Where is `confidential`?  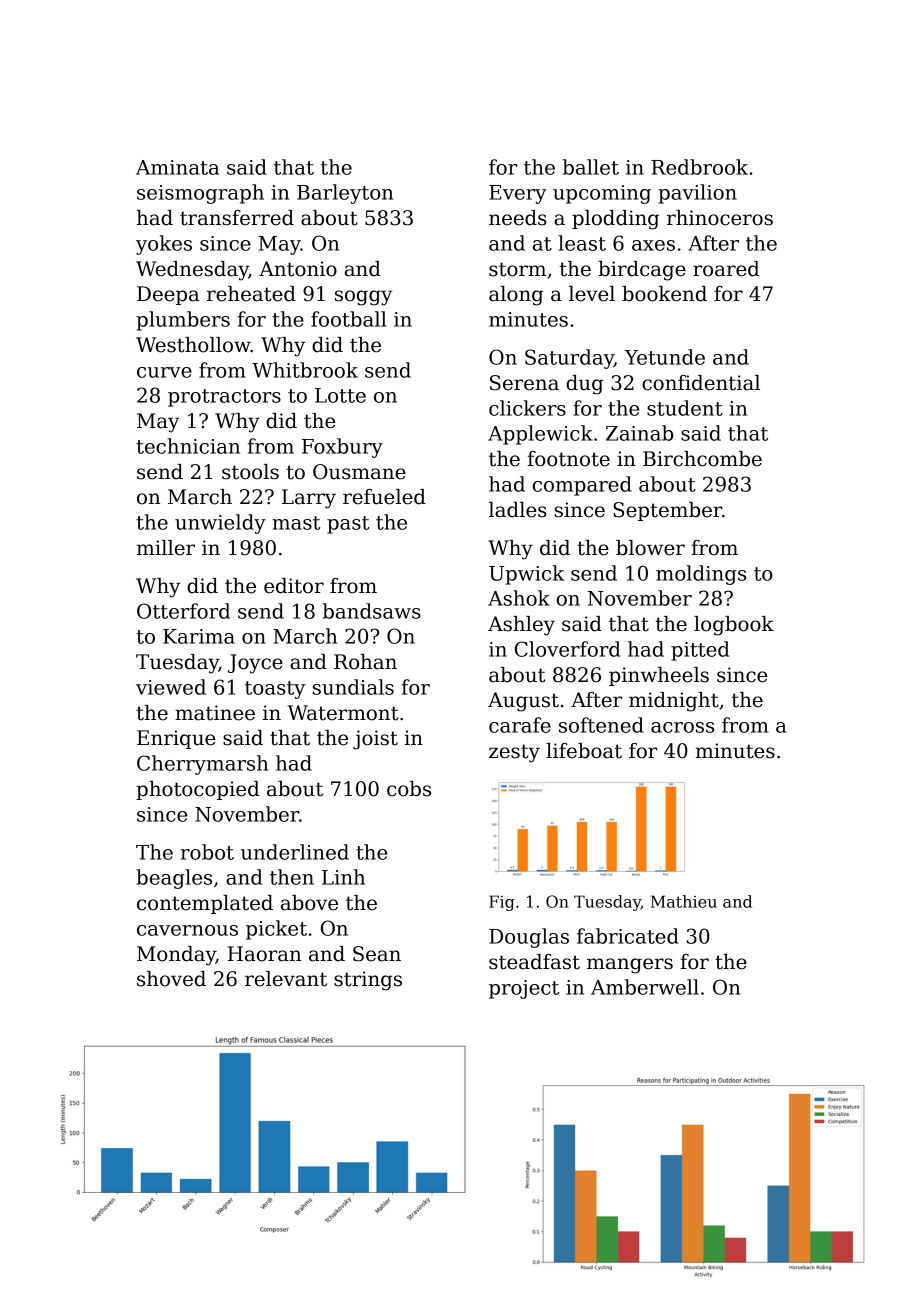
confidential is located at coordinates (701, 383).
